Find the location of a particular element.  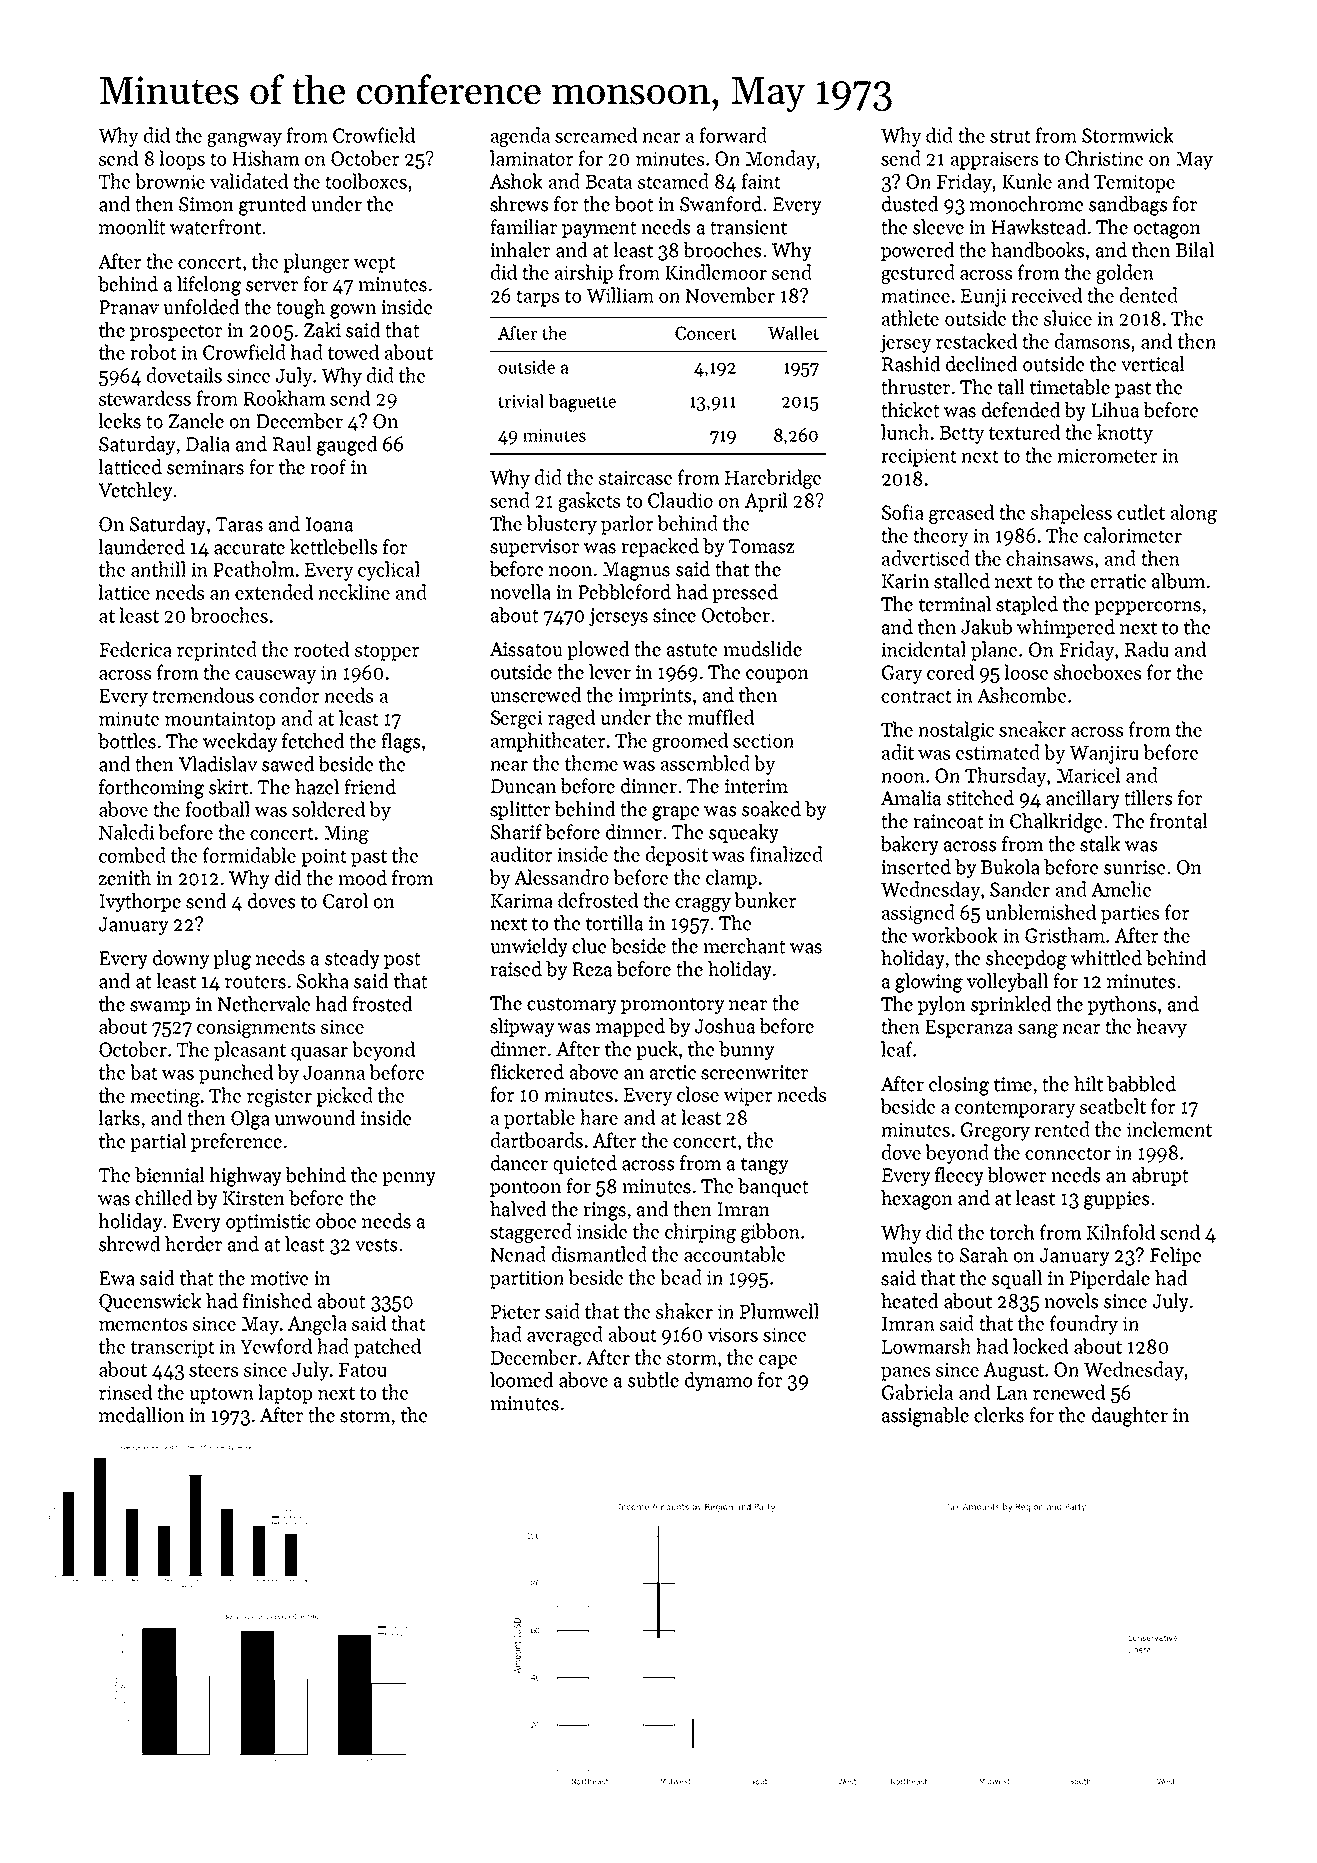

William is located at coordinates (620, 295).
